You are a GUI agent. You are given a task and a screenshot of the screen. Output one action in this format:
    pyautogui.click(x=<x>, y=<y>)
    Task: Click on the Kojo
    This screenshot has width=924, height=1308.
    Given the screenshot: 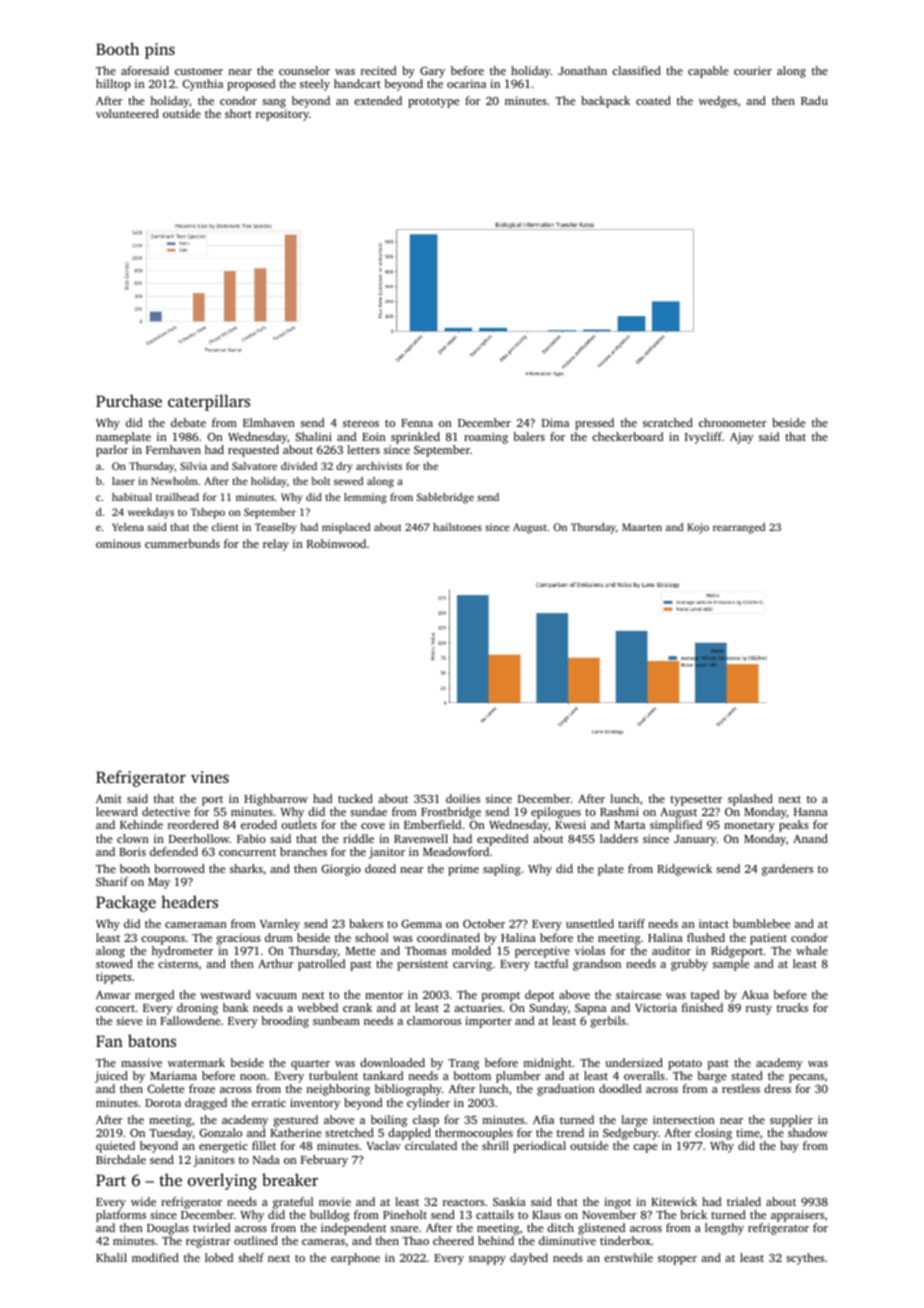 What is the action you would take?
    pyautogui.click(x=698, y=528)
